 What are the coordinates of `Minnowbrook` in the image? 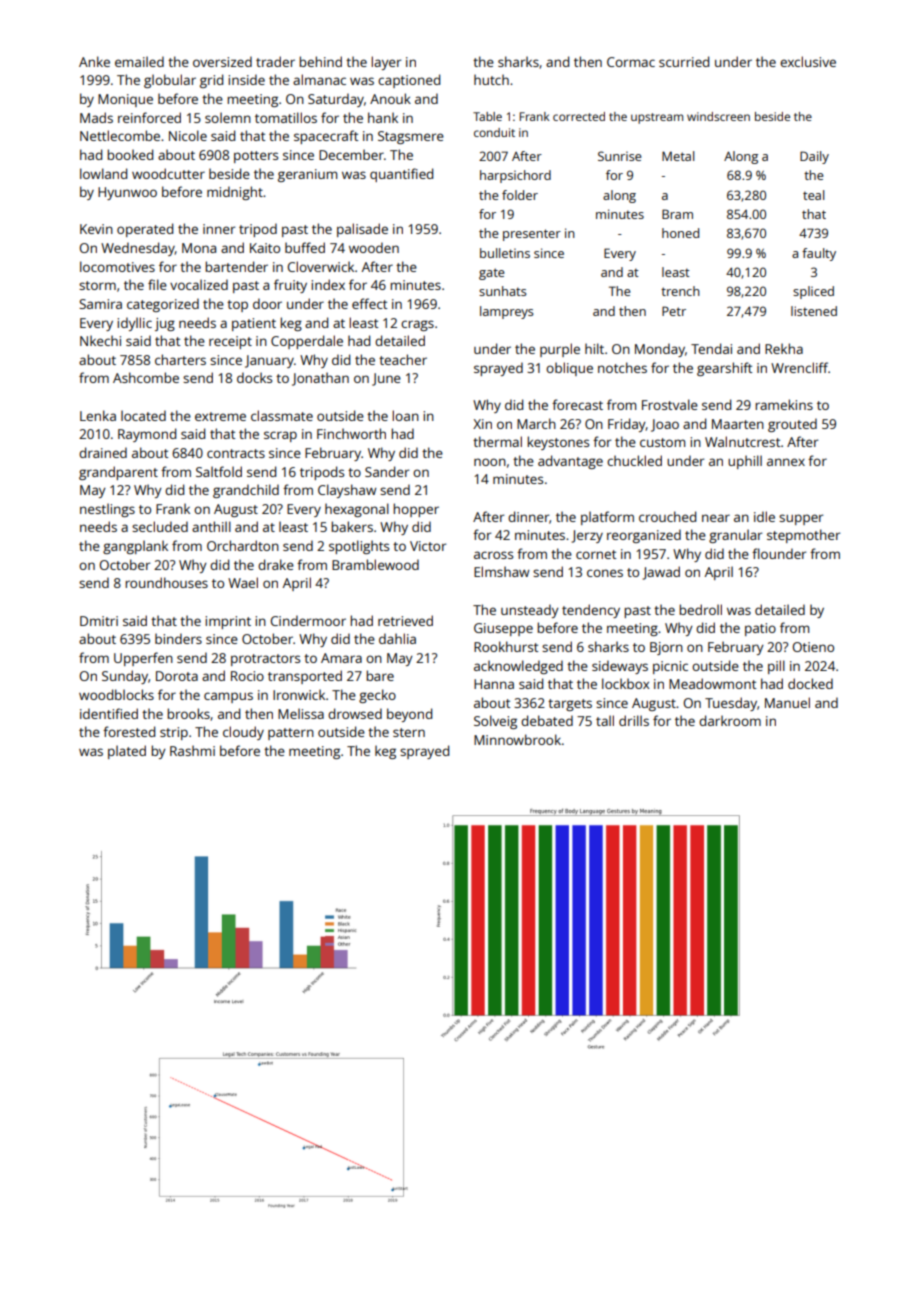 It's located at (517, 739).
